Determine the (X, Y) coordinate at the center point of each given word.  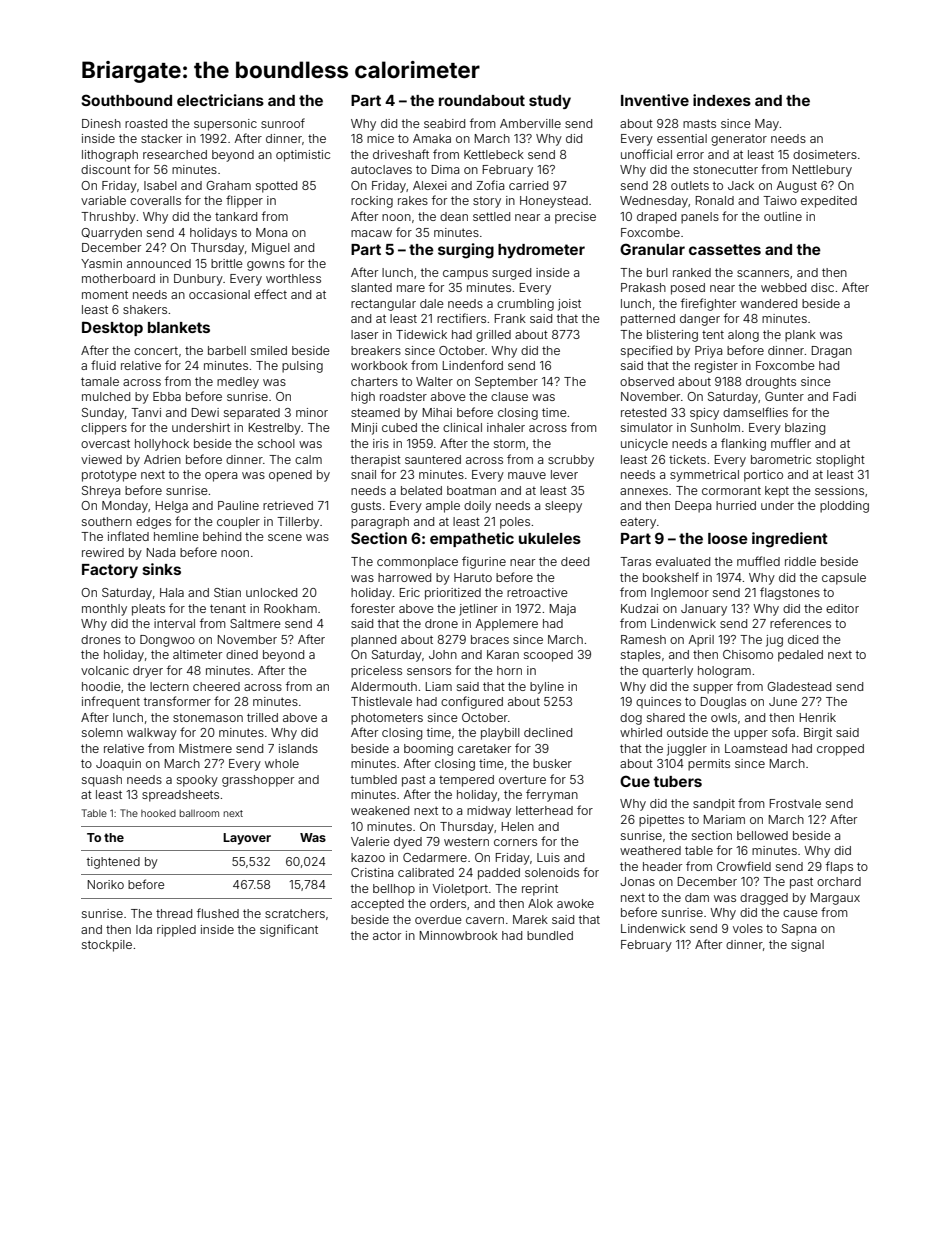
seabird (444, 123)
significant (289, 930)
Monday (125, 507)
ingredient (790, 540)
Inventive (655, 100)
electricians (220, 100)
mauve (527, 475)
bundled (550, 935)
